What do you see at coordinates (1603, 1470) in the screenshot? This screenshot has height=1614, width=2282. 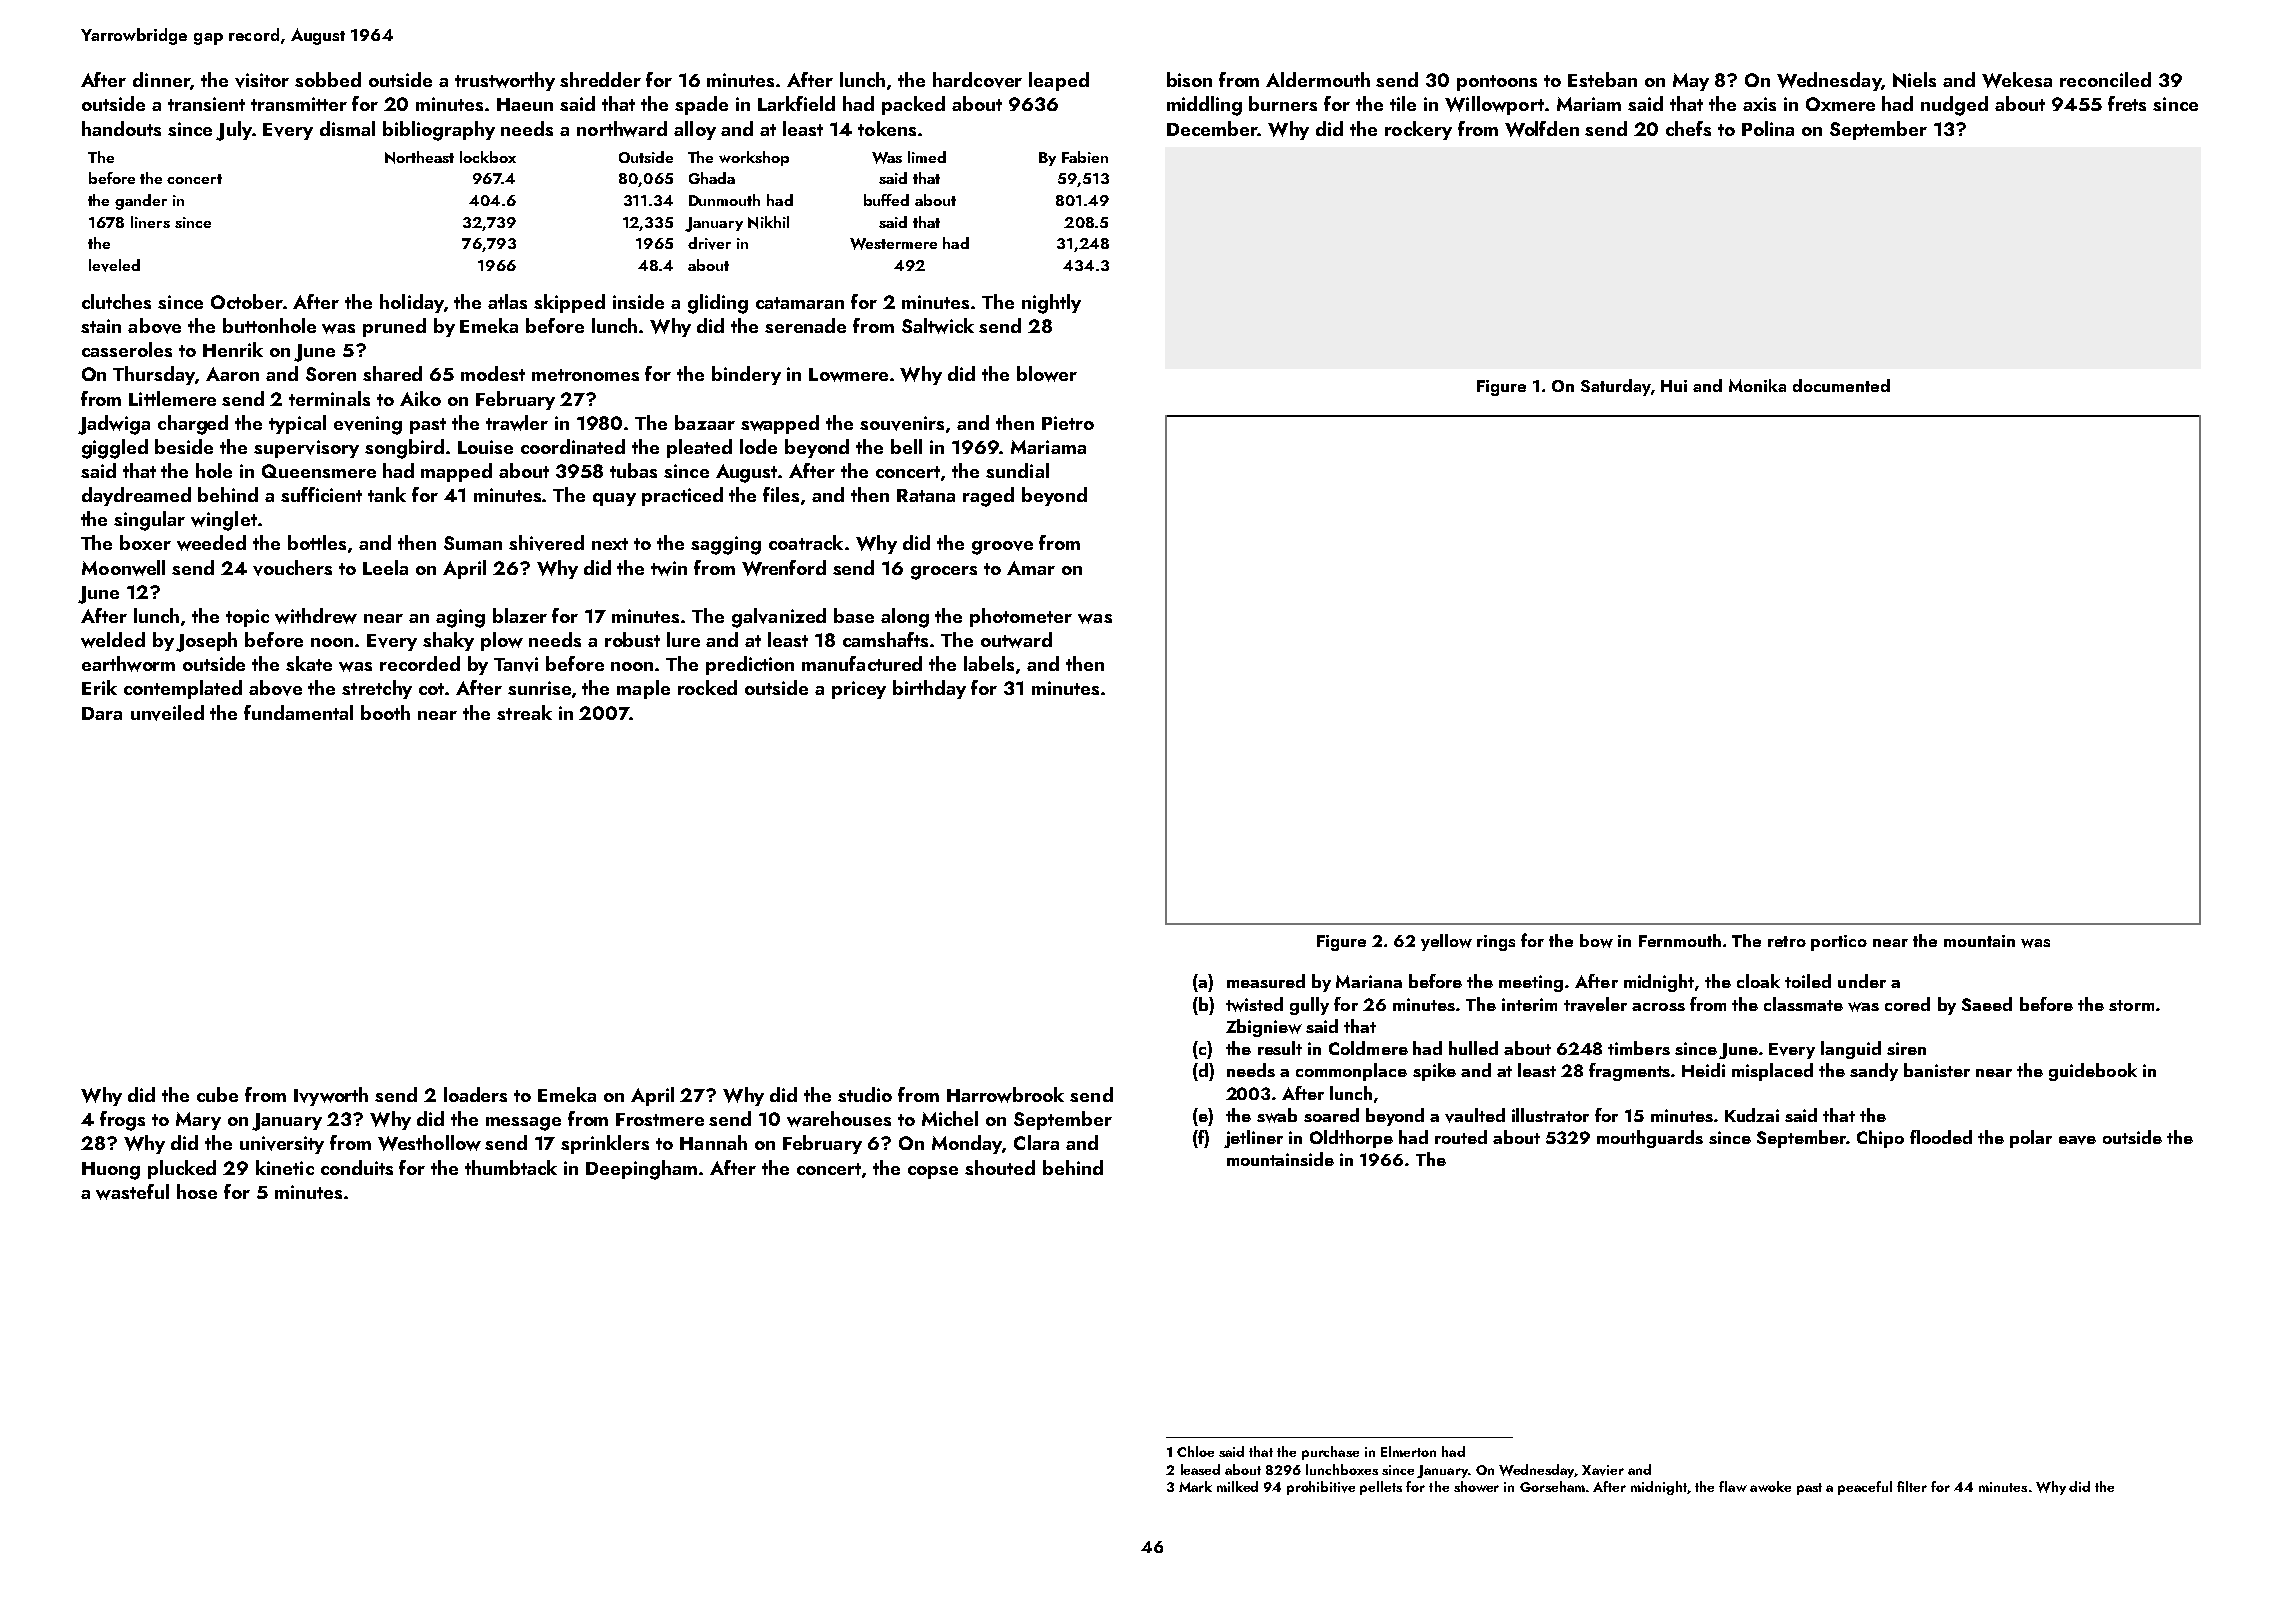 I see `Xavier` at bounding box center [1603, 1470].
